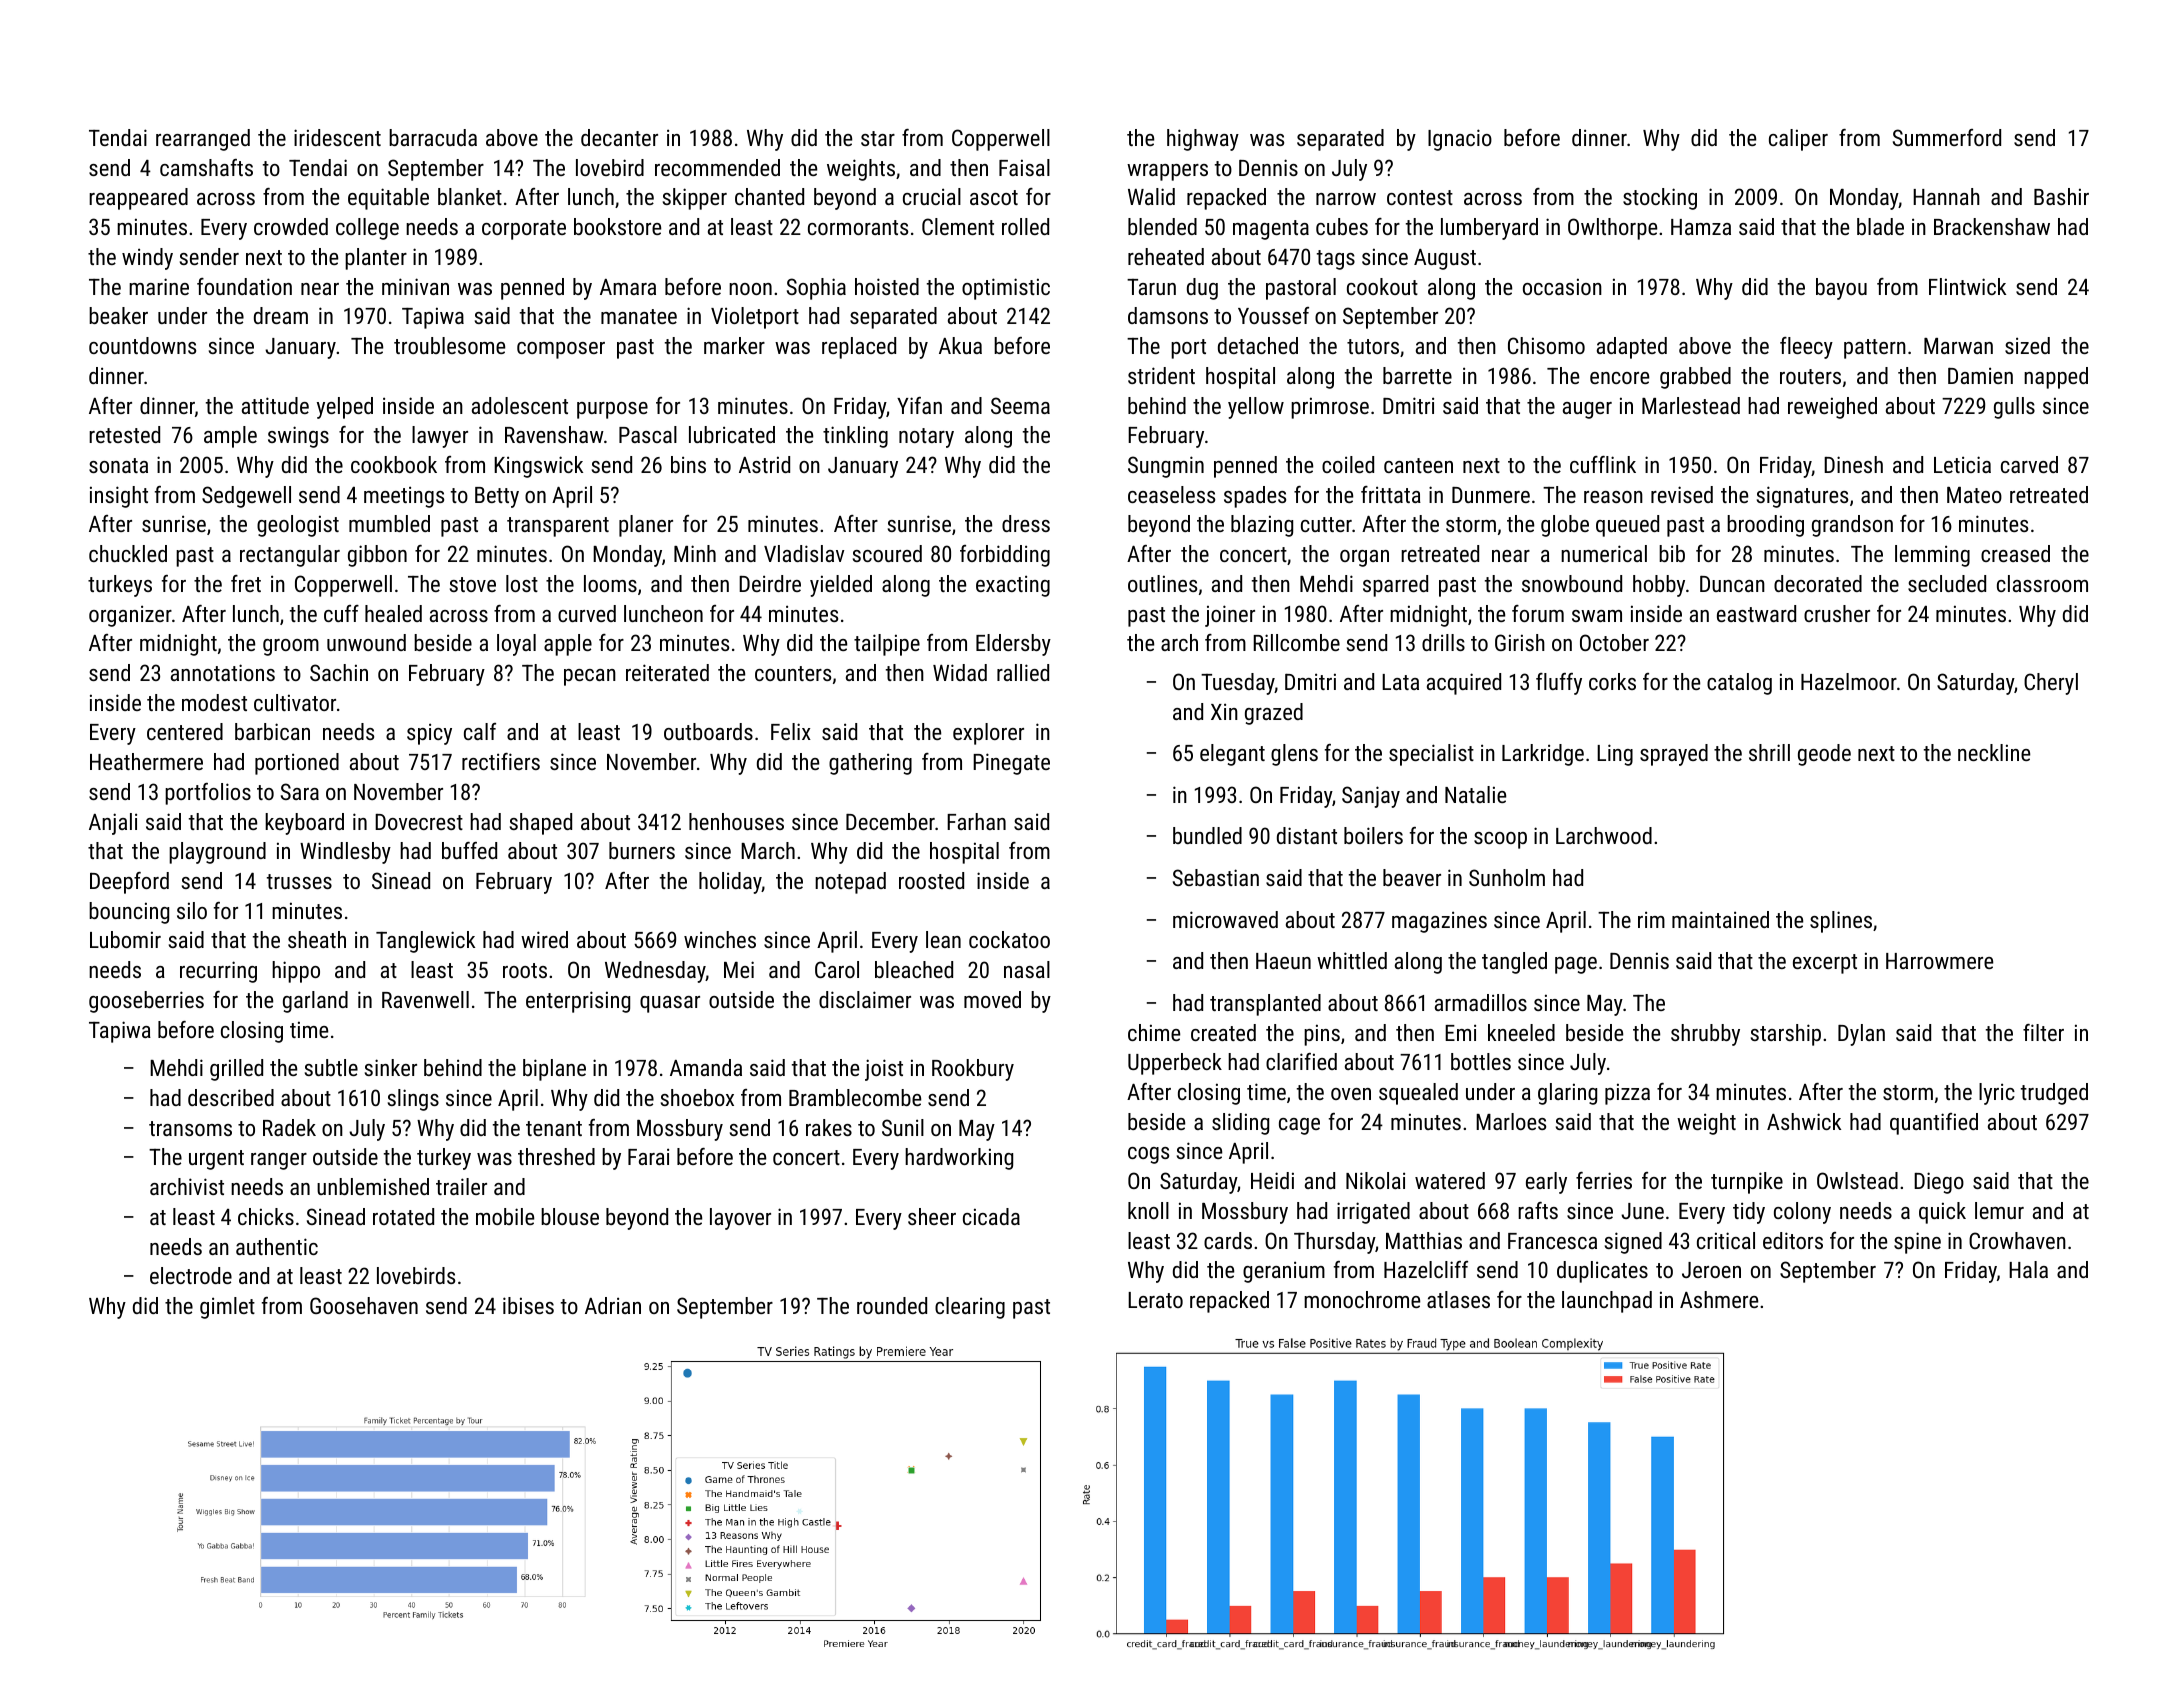 Image resolution: width=2178 pixels, height=1683 pixels. What do you see at coordinates (1576, 965) in the screenshot?
I see `page` at bounding box center [1576, 965].
